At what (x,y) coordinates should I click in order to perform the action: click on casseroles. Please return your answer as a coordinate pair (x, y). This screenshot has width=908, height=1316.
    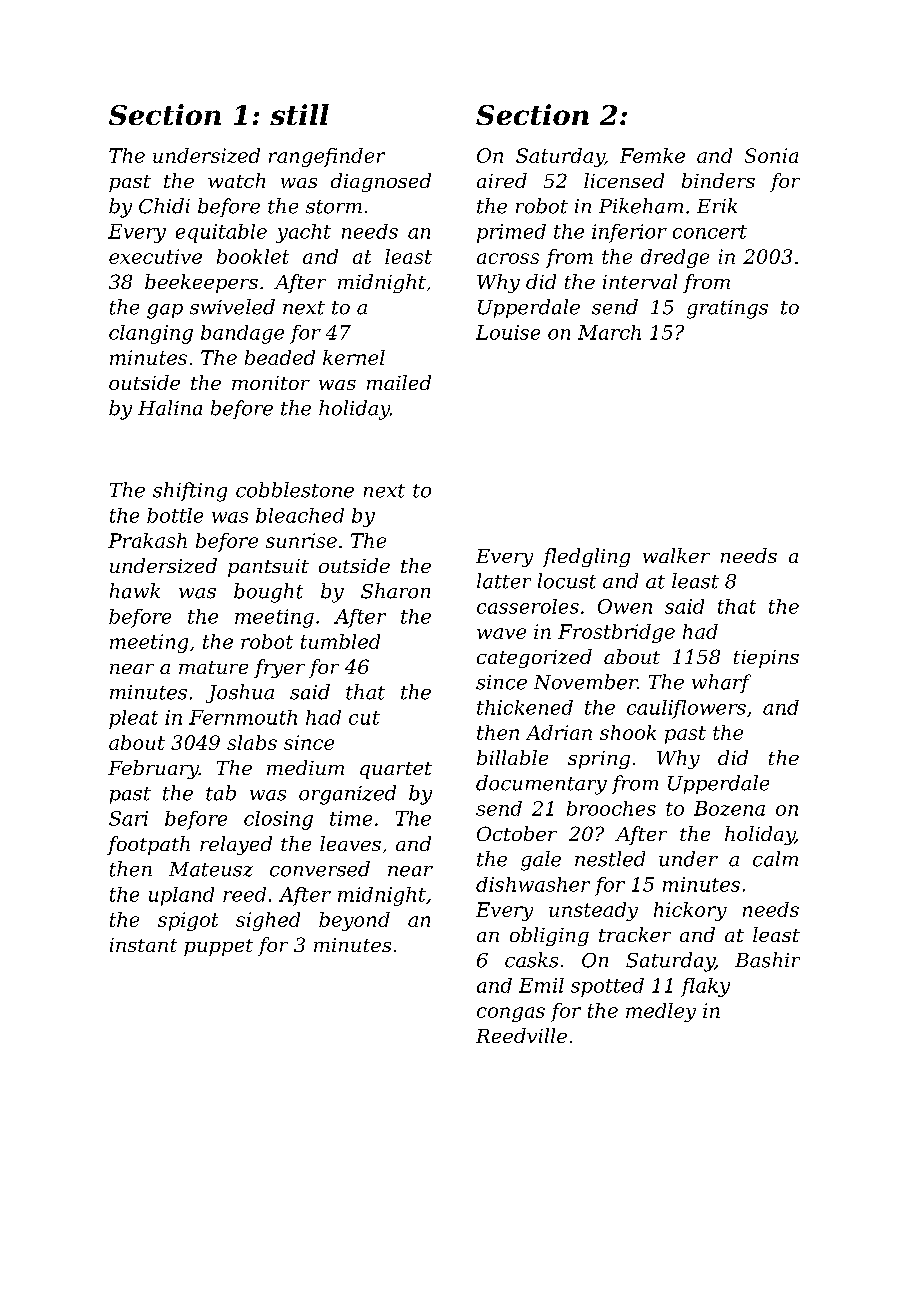
    Looking at the image, I should click on (528, 606).
